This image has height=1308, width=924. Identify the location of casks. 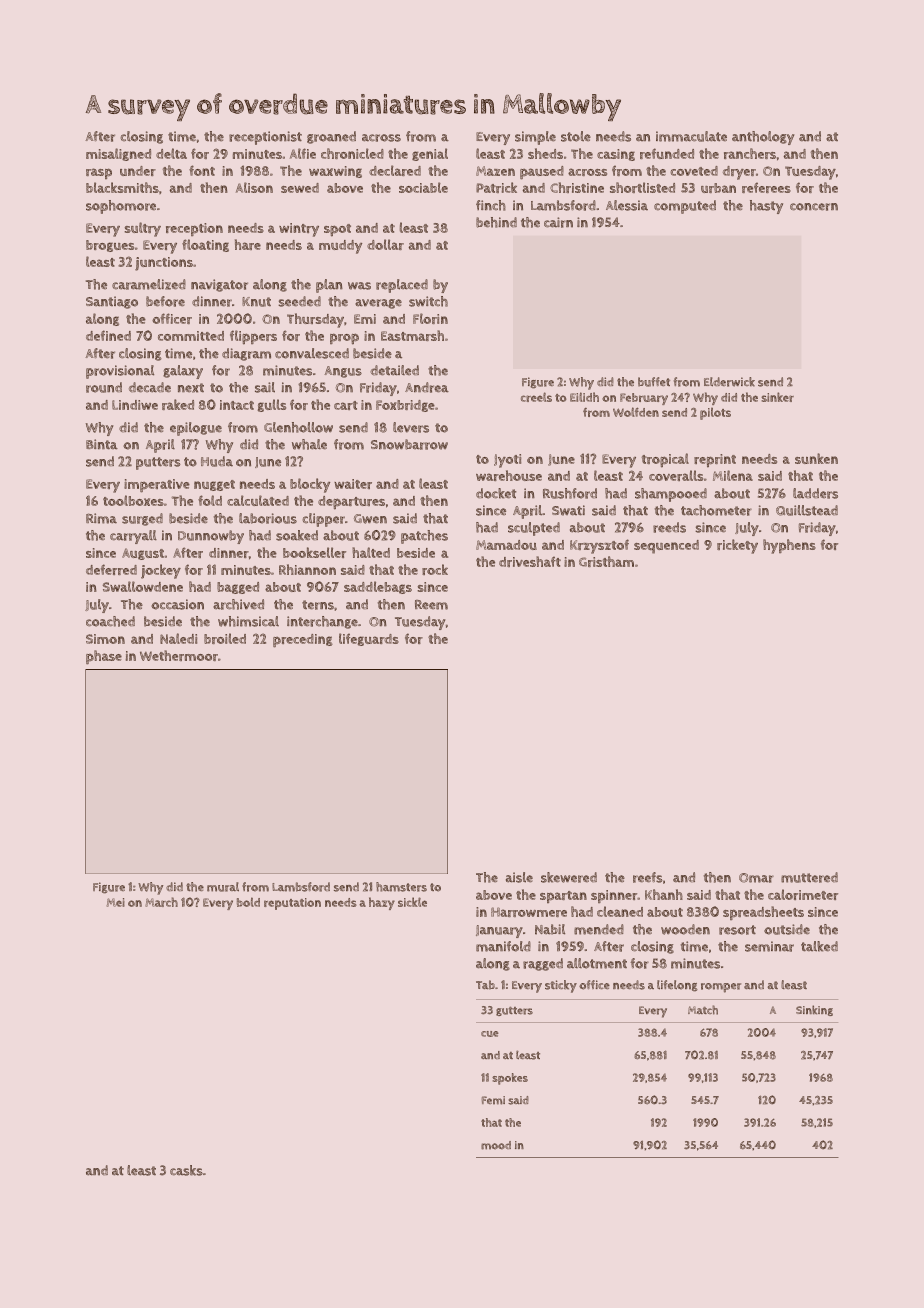
(186, 1170).
